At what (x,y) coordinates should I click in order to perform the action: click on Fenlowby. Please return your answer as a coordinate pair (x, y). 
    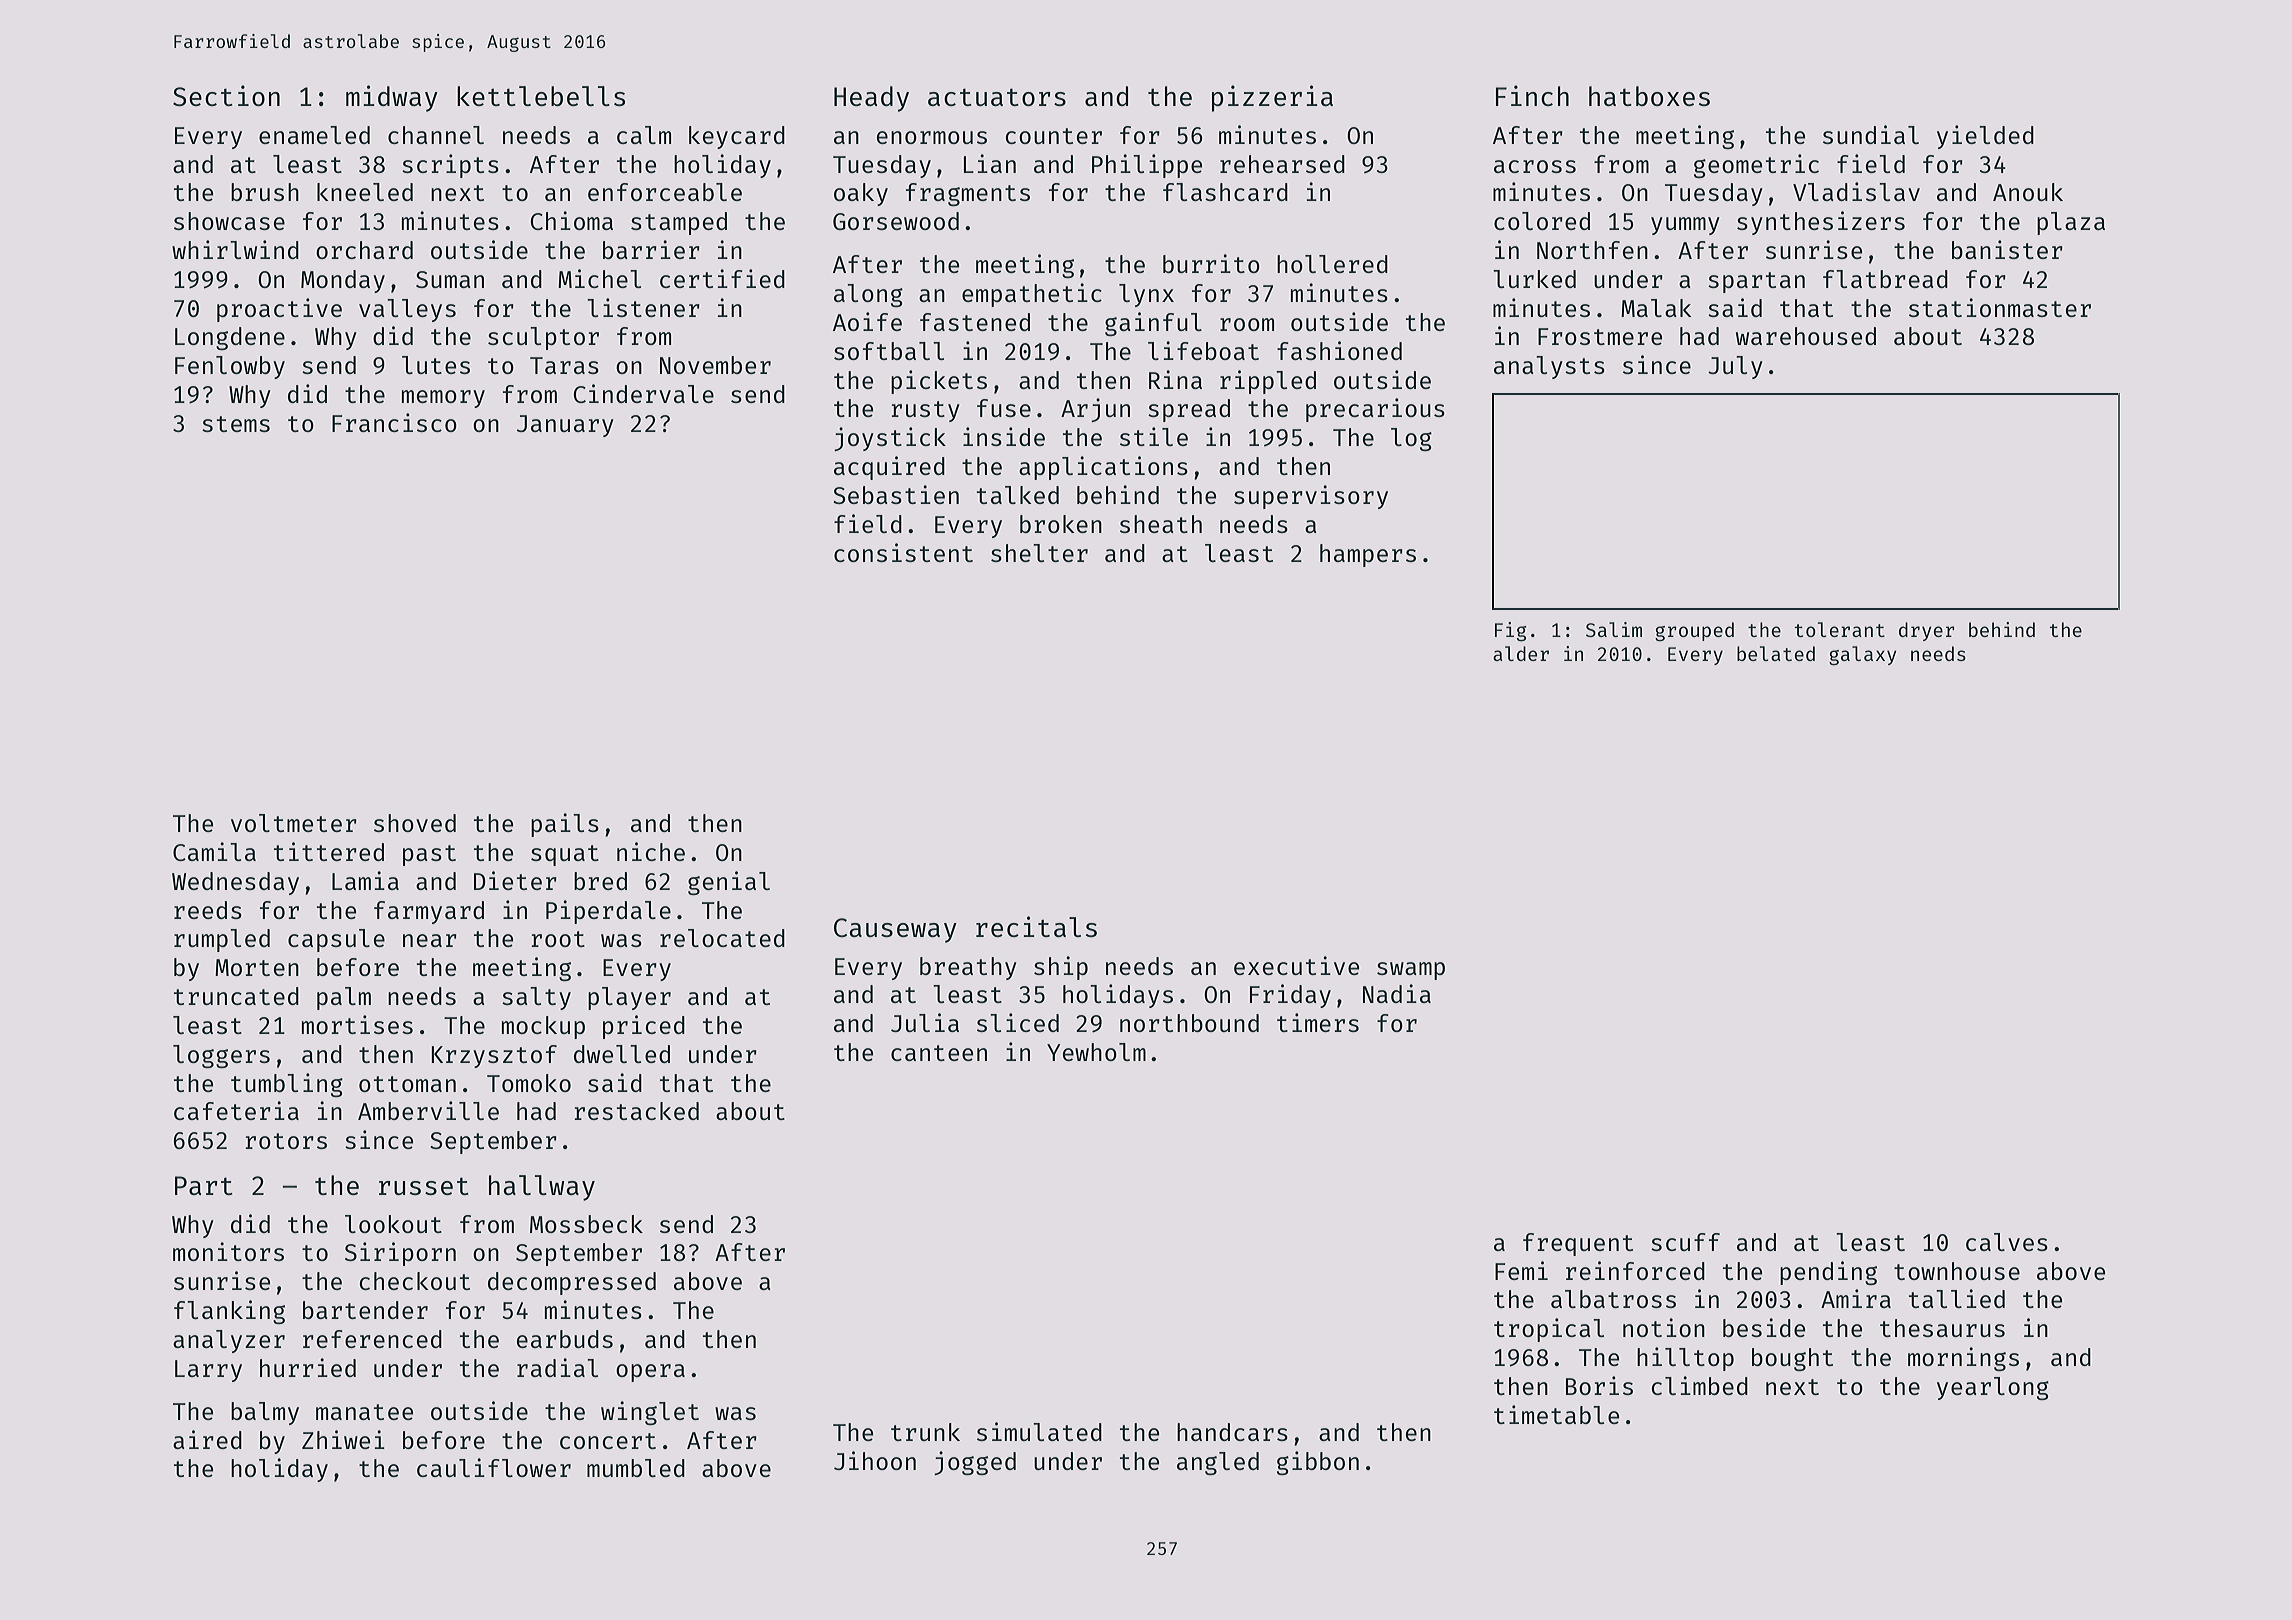
    Looking at the image, I should click on (230, 367).
